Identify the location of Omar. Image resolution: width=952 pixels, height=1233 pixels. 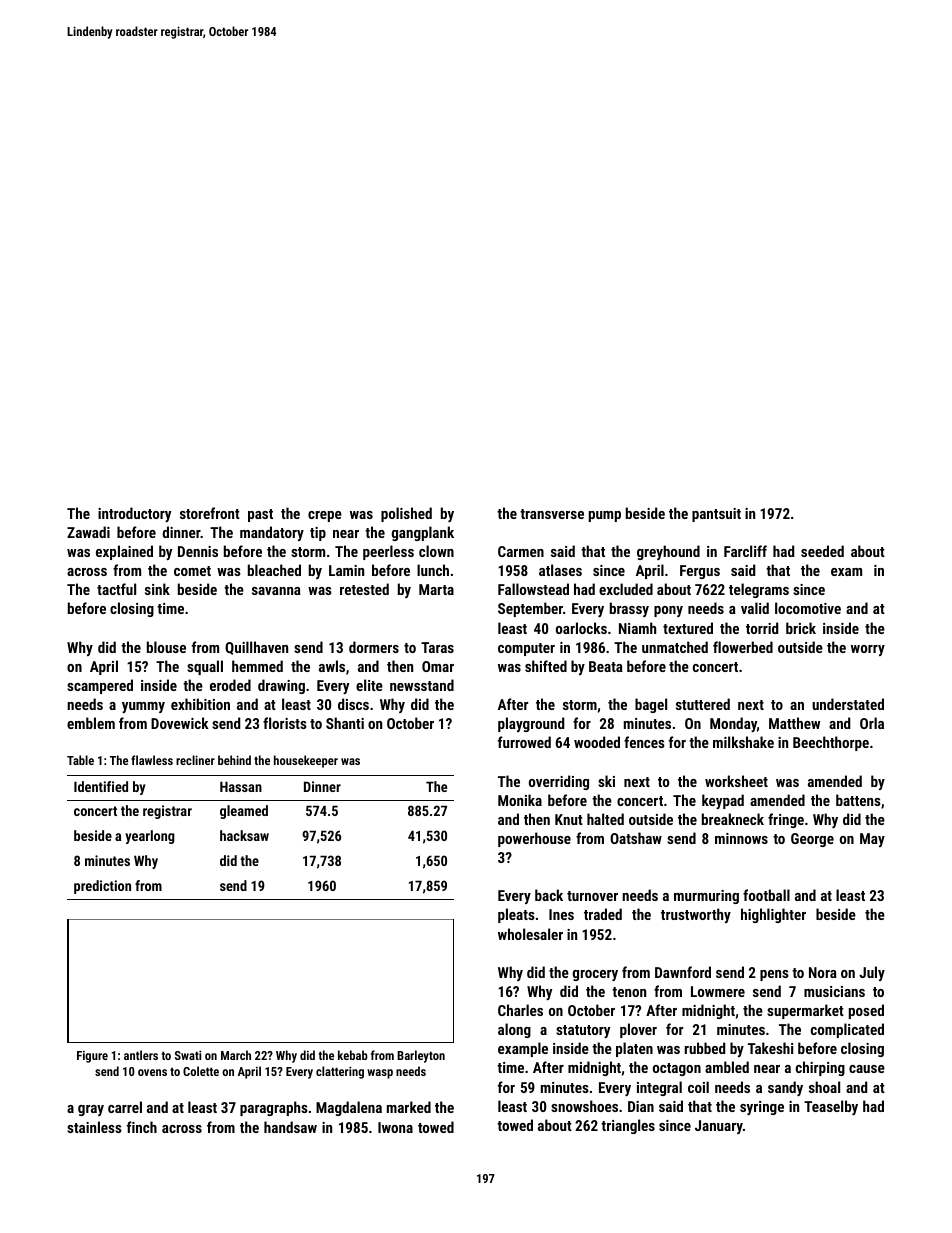
(438, 666).
